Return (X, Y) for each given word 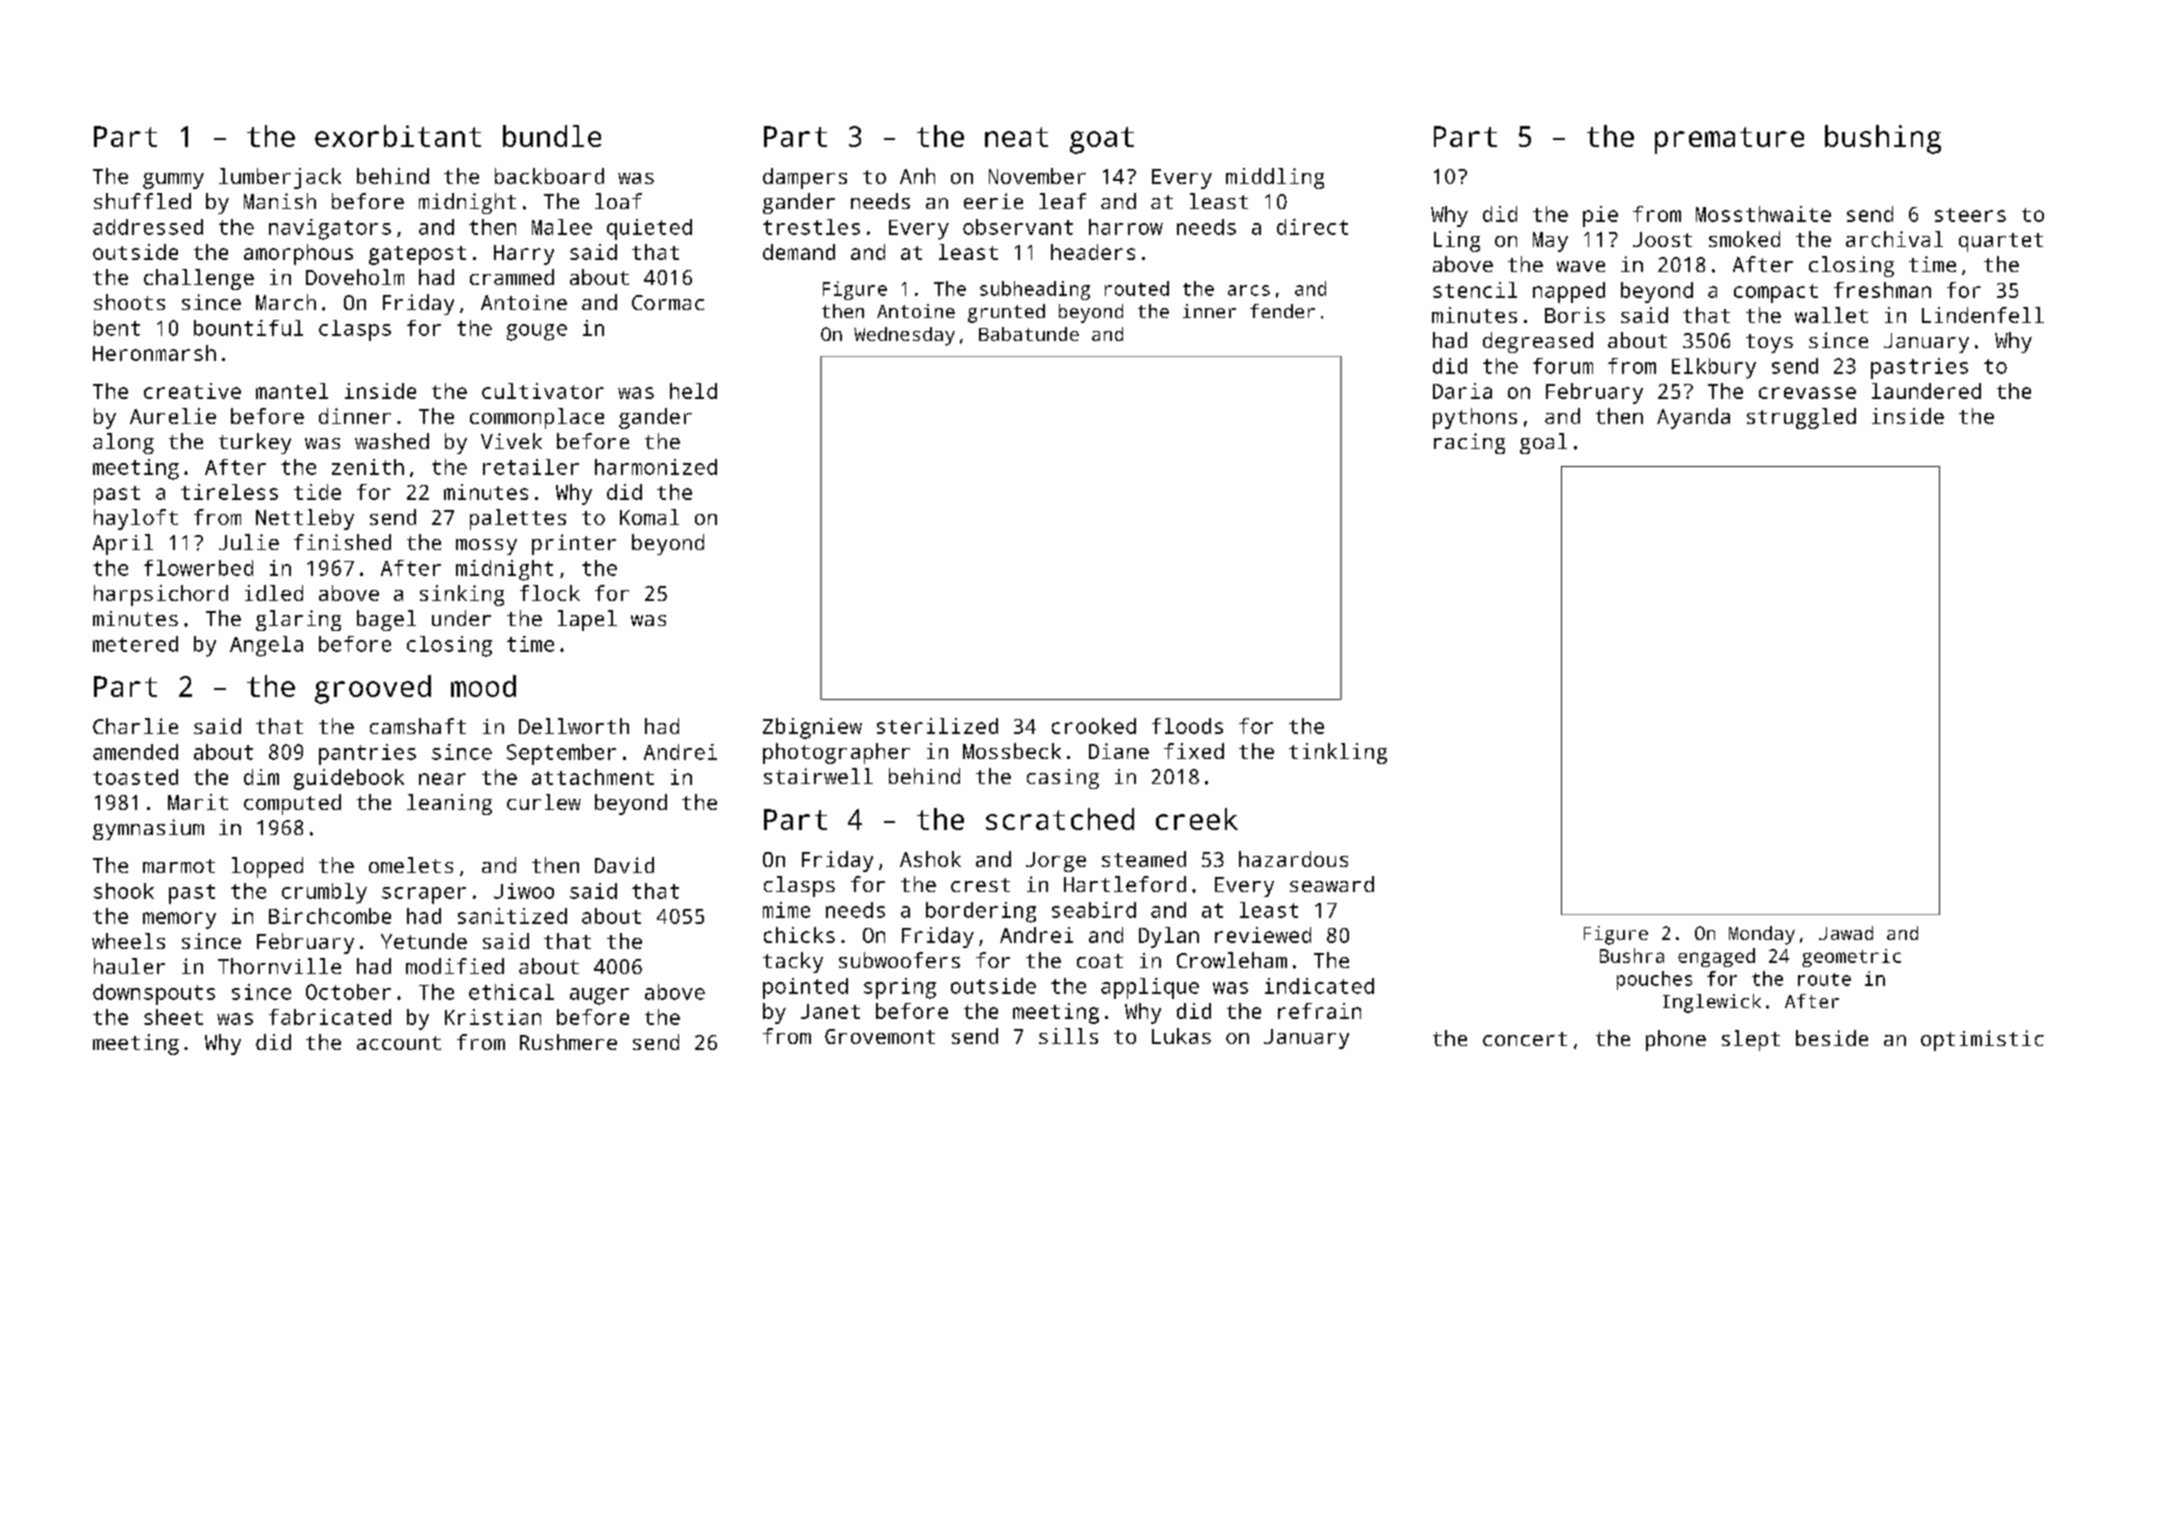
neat (1016, 137)
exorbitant (398, 136)
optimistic (1982, 1040)
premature (1729, 140)
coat (1100, 961)
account (399, 1043)
